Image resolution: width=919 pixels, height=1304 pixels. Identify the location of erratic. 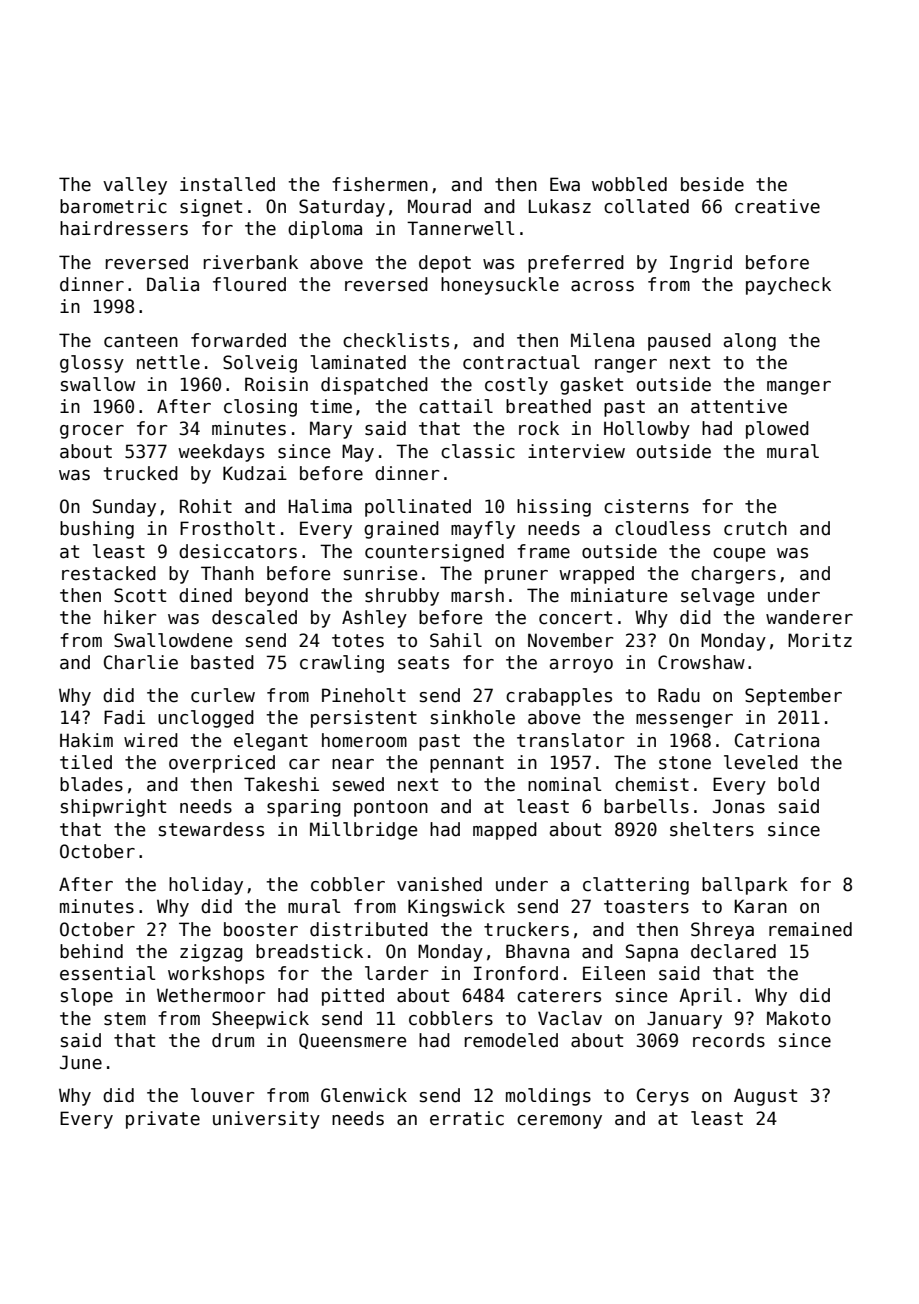
(467, 1118).
